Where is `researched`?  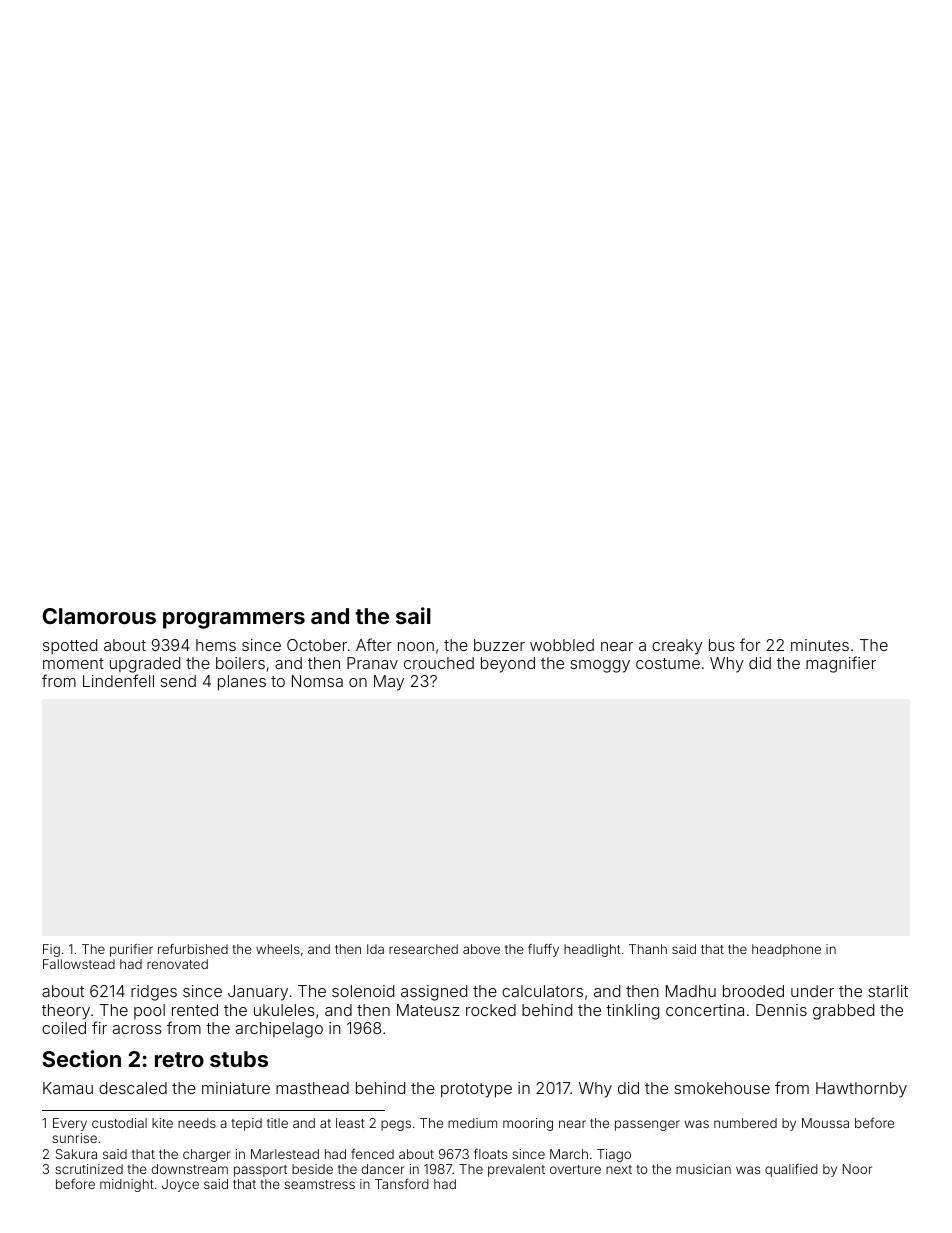
researched is located at coordinates (423, 949).
